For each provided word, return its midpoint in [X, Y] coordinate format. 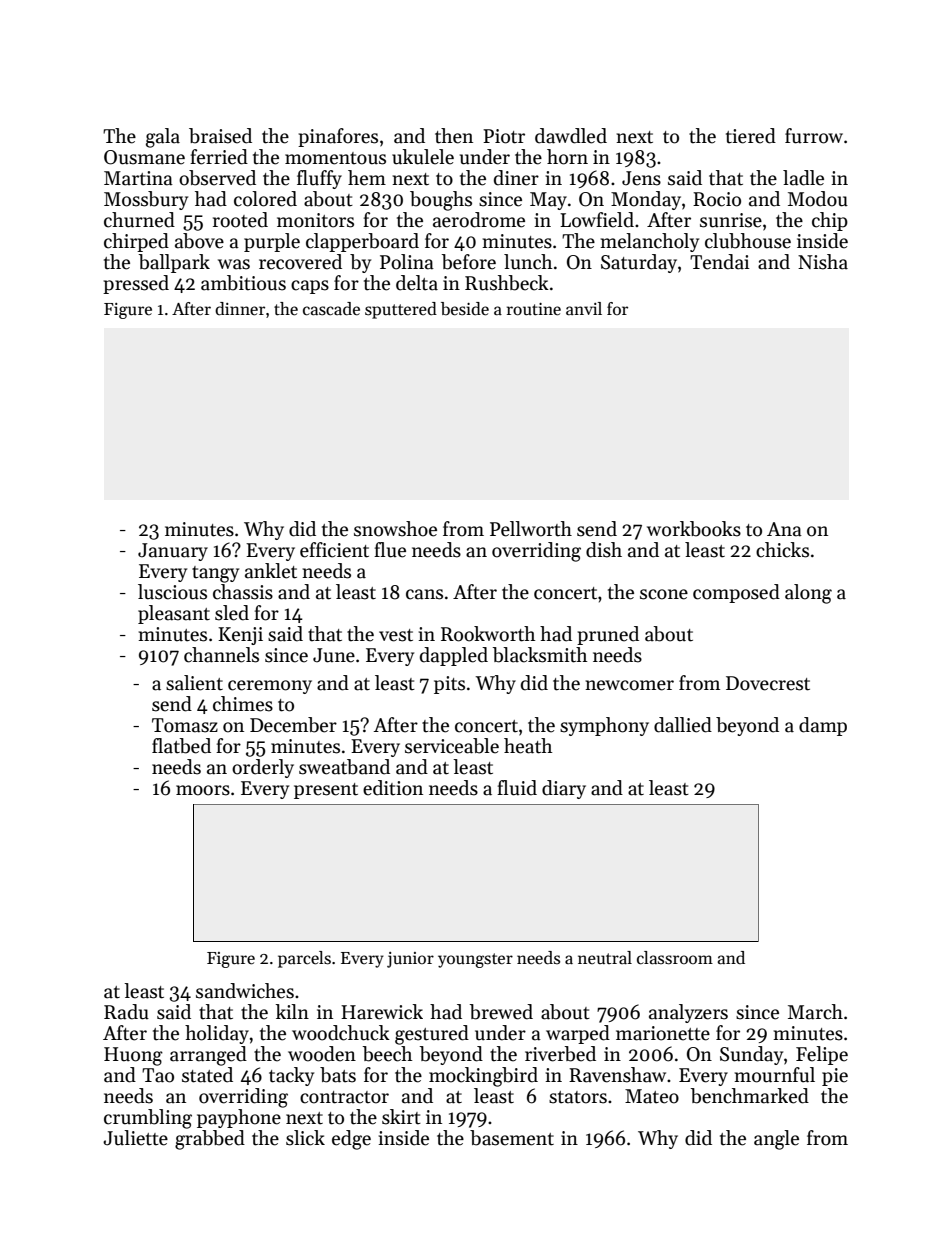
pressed [136, 284]
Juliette [135, 1138]
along [808, 594]
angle [776, 1140]
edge [351, 1140]
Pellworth [531, 529]
